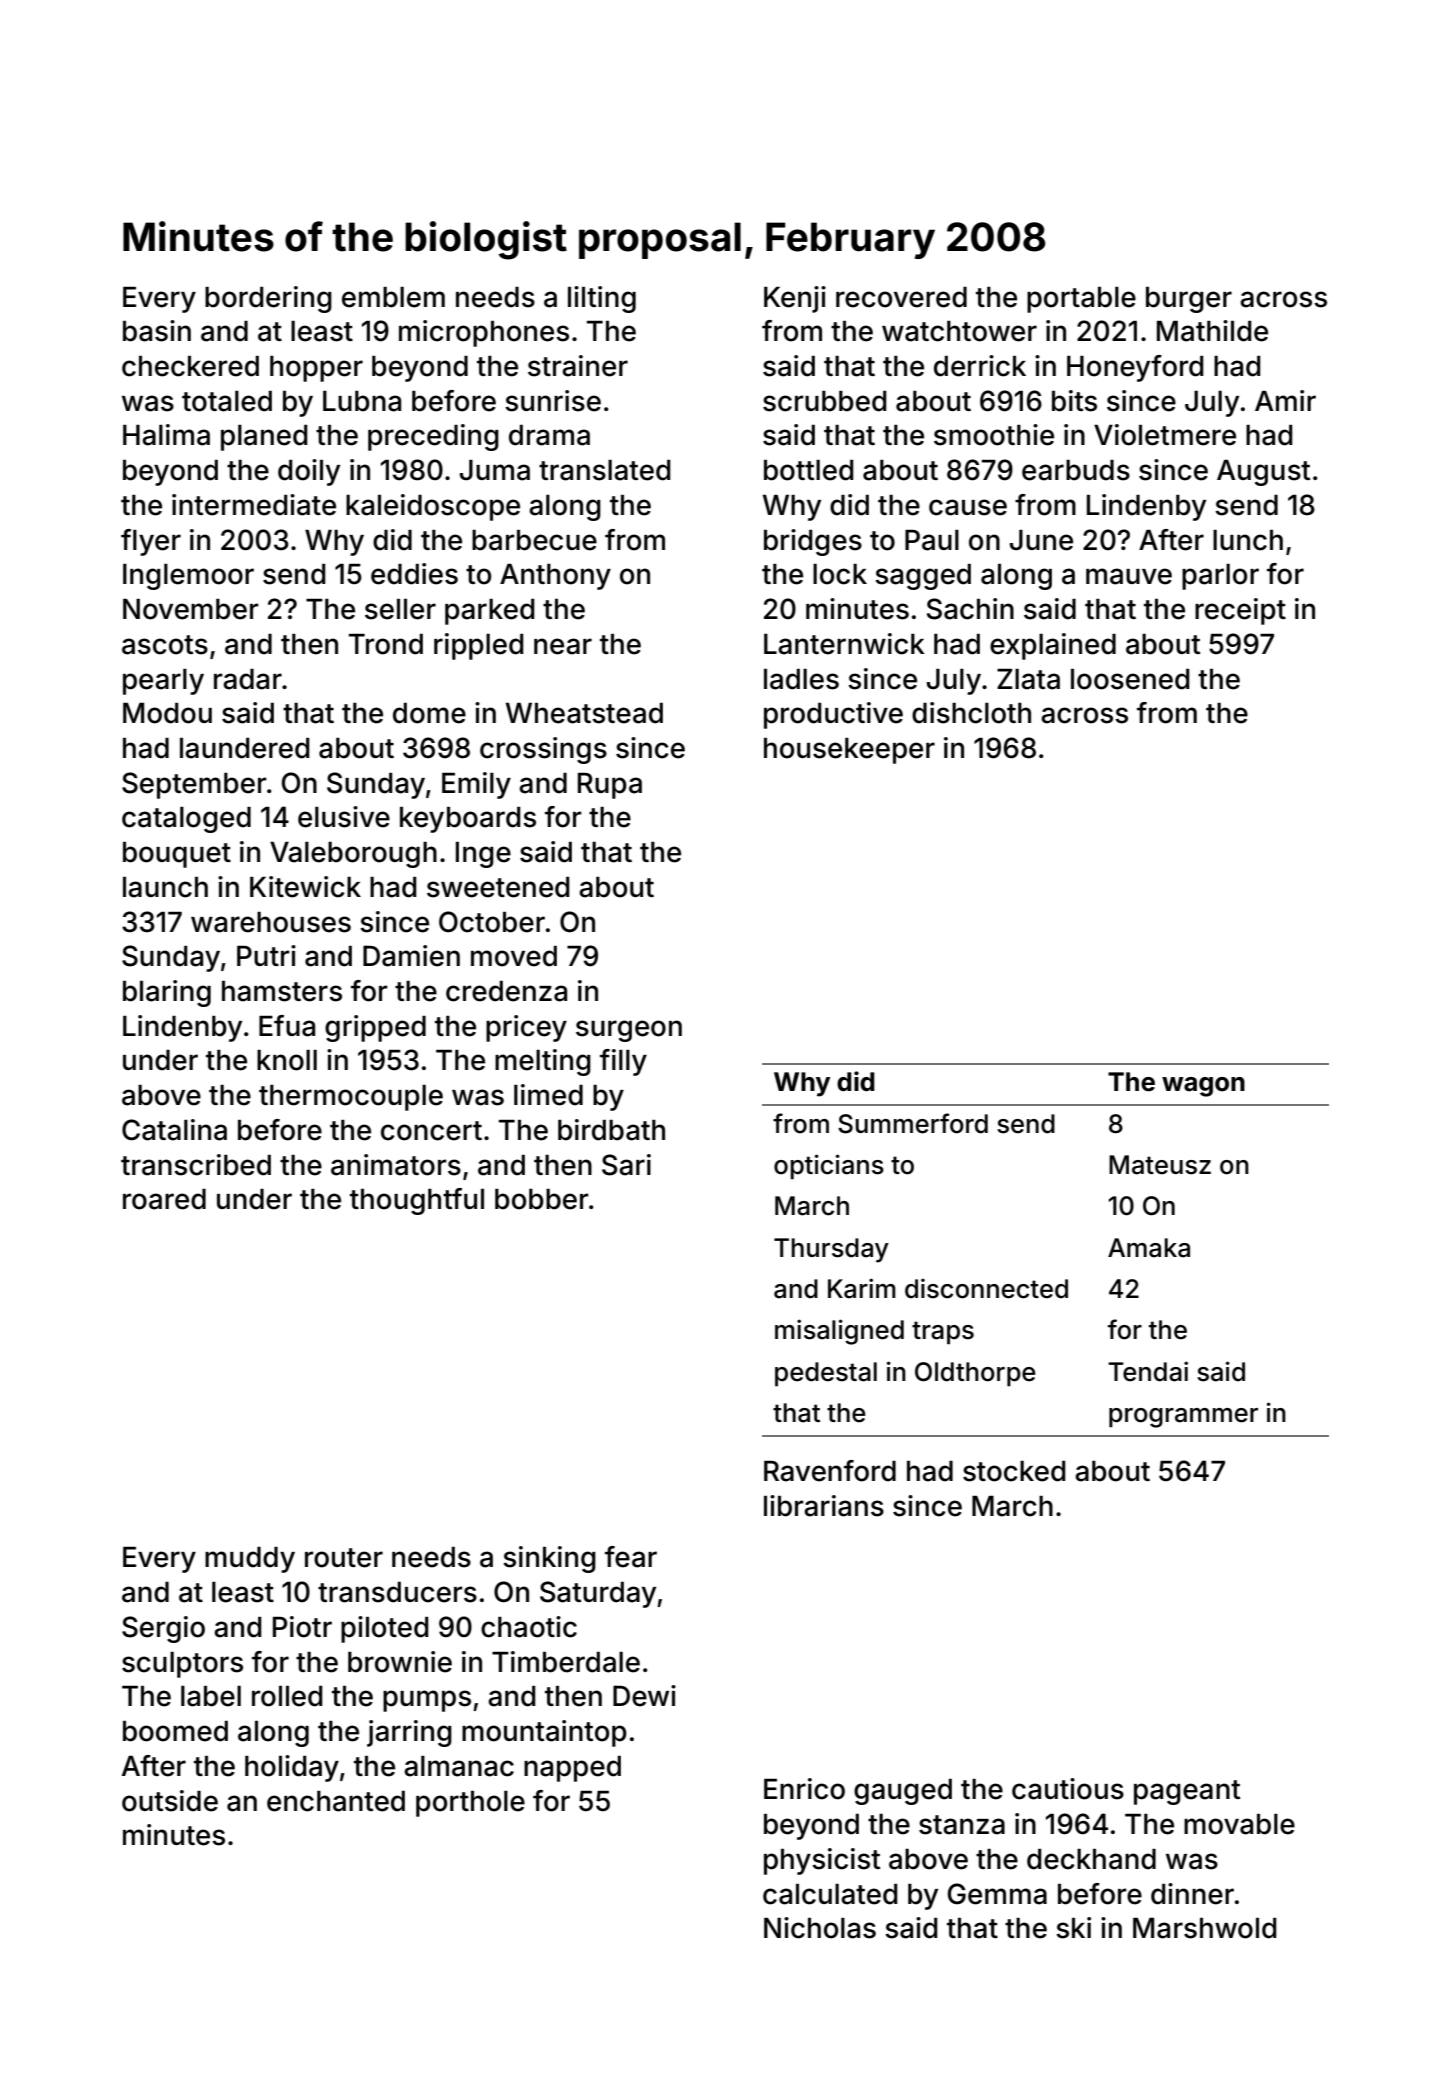 This page has height=2100, width=1450. Describe the element at coordinates (566, 1662) in the page. I see `Timberdale` at that location.
